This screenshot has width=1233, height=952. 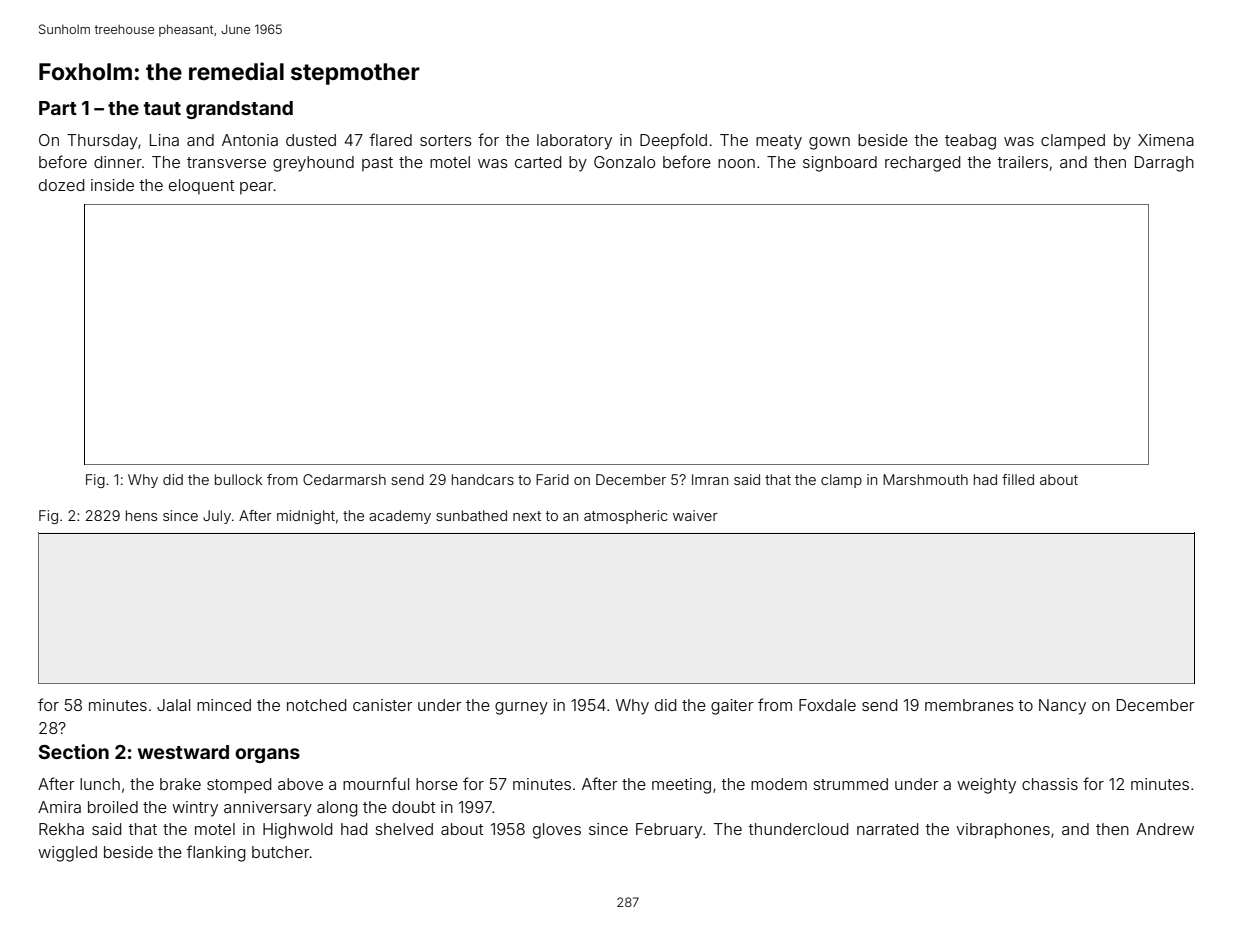 What do you see at coordinates (256, 188) in the screenshot?
I see `pear` at bounding box center [256, 188].
